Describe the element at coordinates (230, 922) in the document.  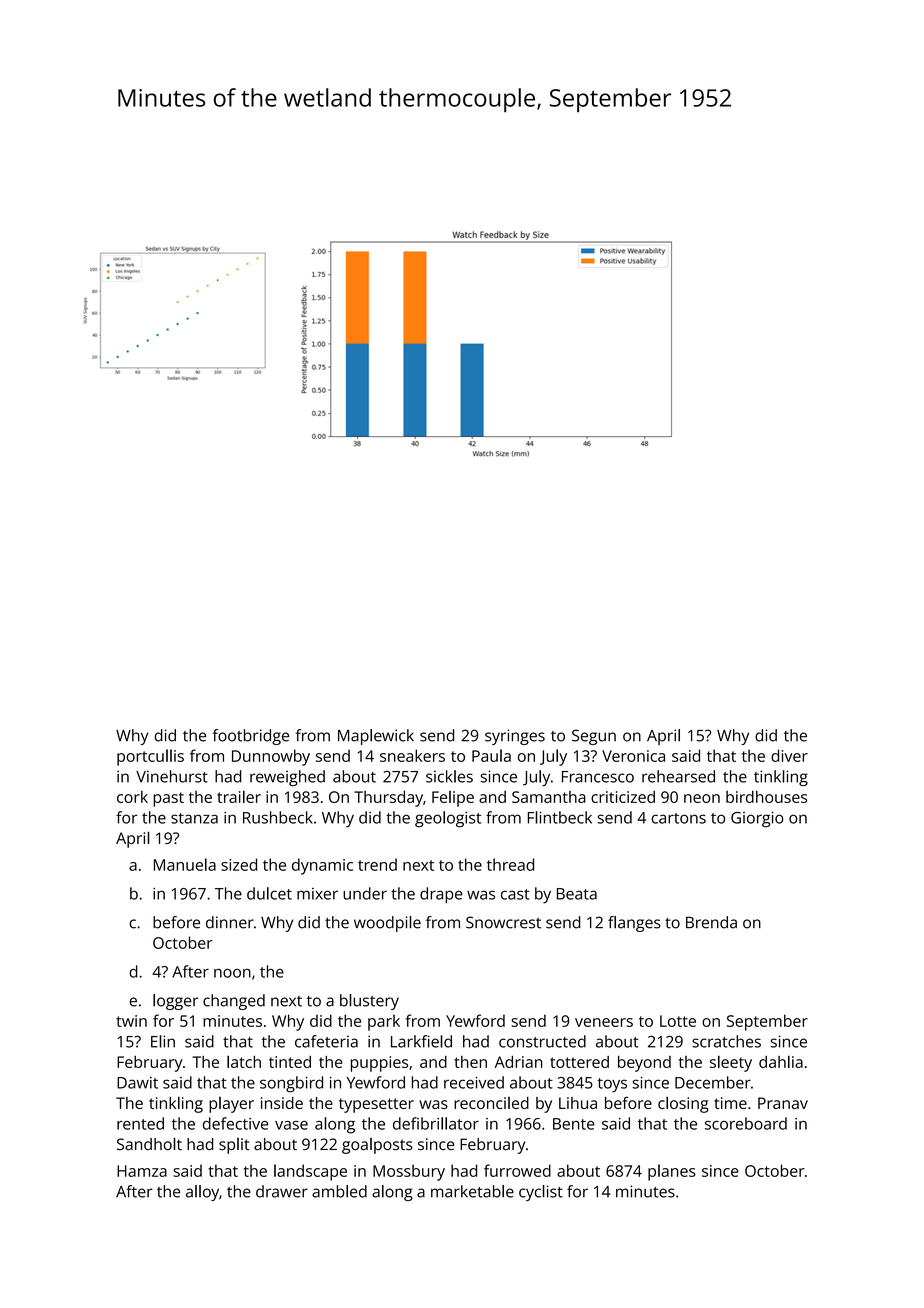
I see `dinner` at that location.
